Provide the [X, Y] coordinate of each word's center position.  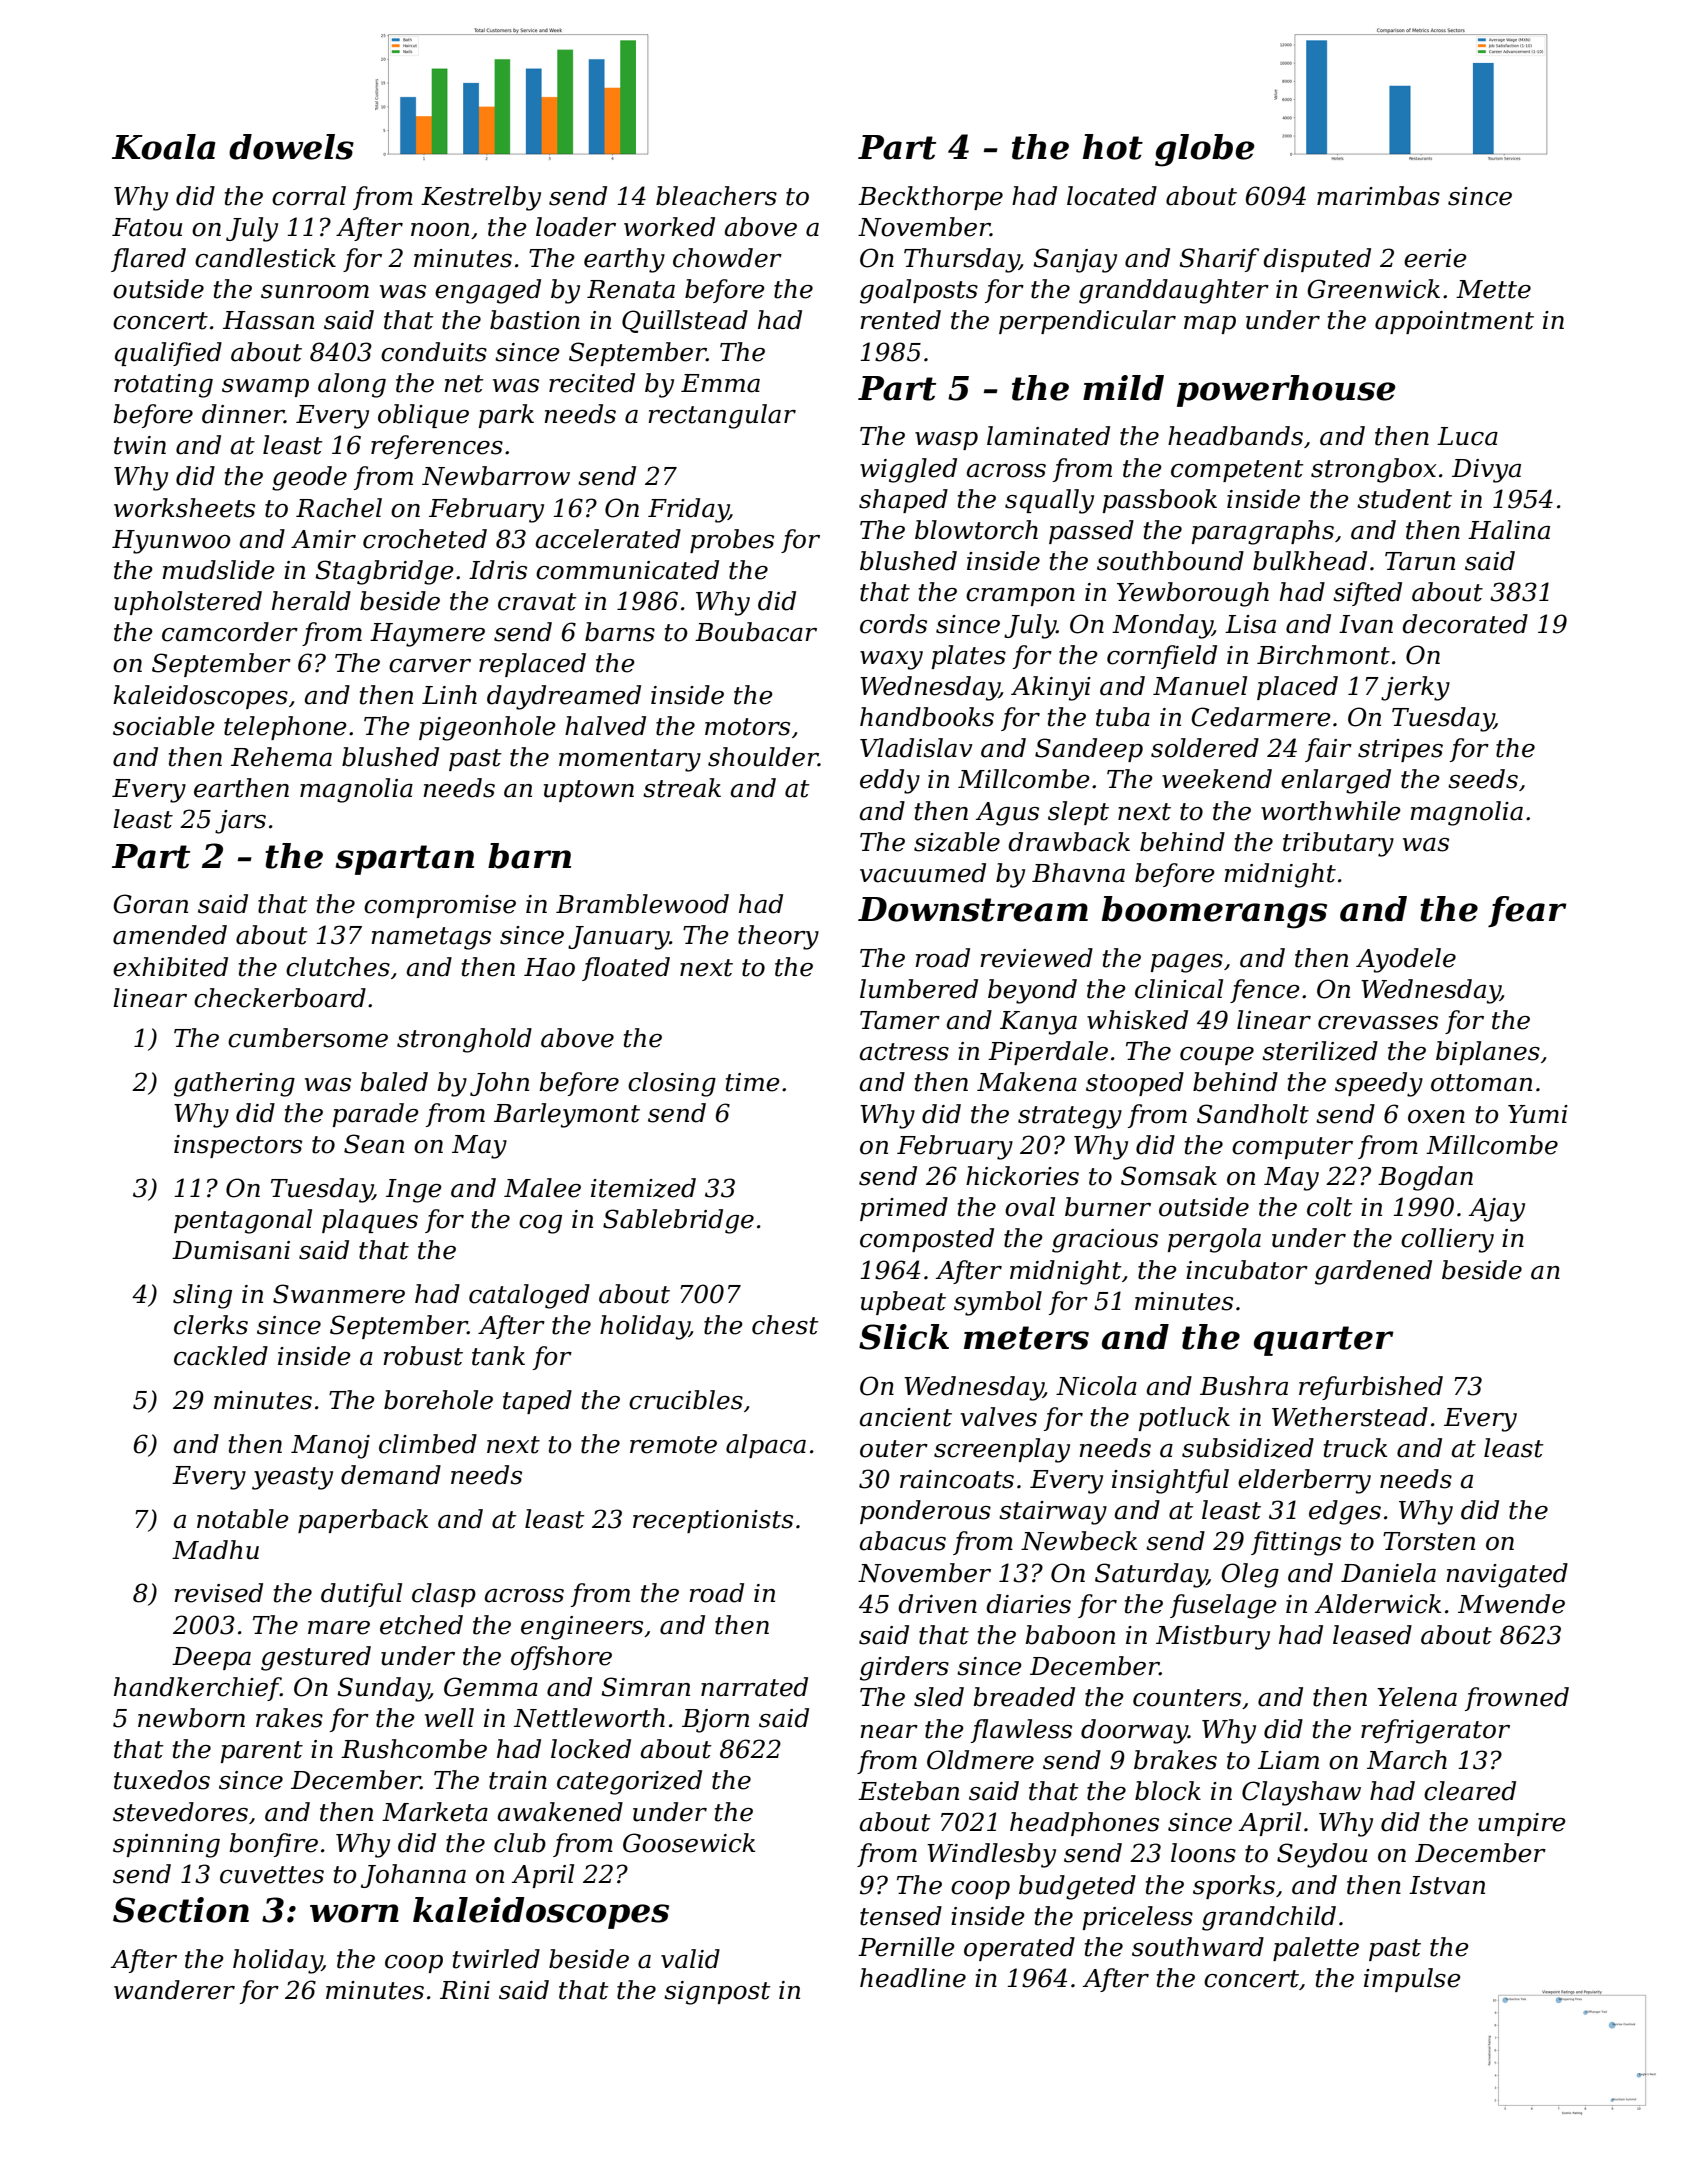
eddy [890, 781]
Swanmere [339, 1294]
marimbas [1378, 196]
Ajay [1497, 1210]
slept [1078, 813]
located [1112, 196]
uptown [589, 791]
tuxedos [162, 1780]
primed [904, 1209]
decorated [1465, 624]
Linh [449, 694]
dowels [291, 147]
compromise [440, 906]
